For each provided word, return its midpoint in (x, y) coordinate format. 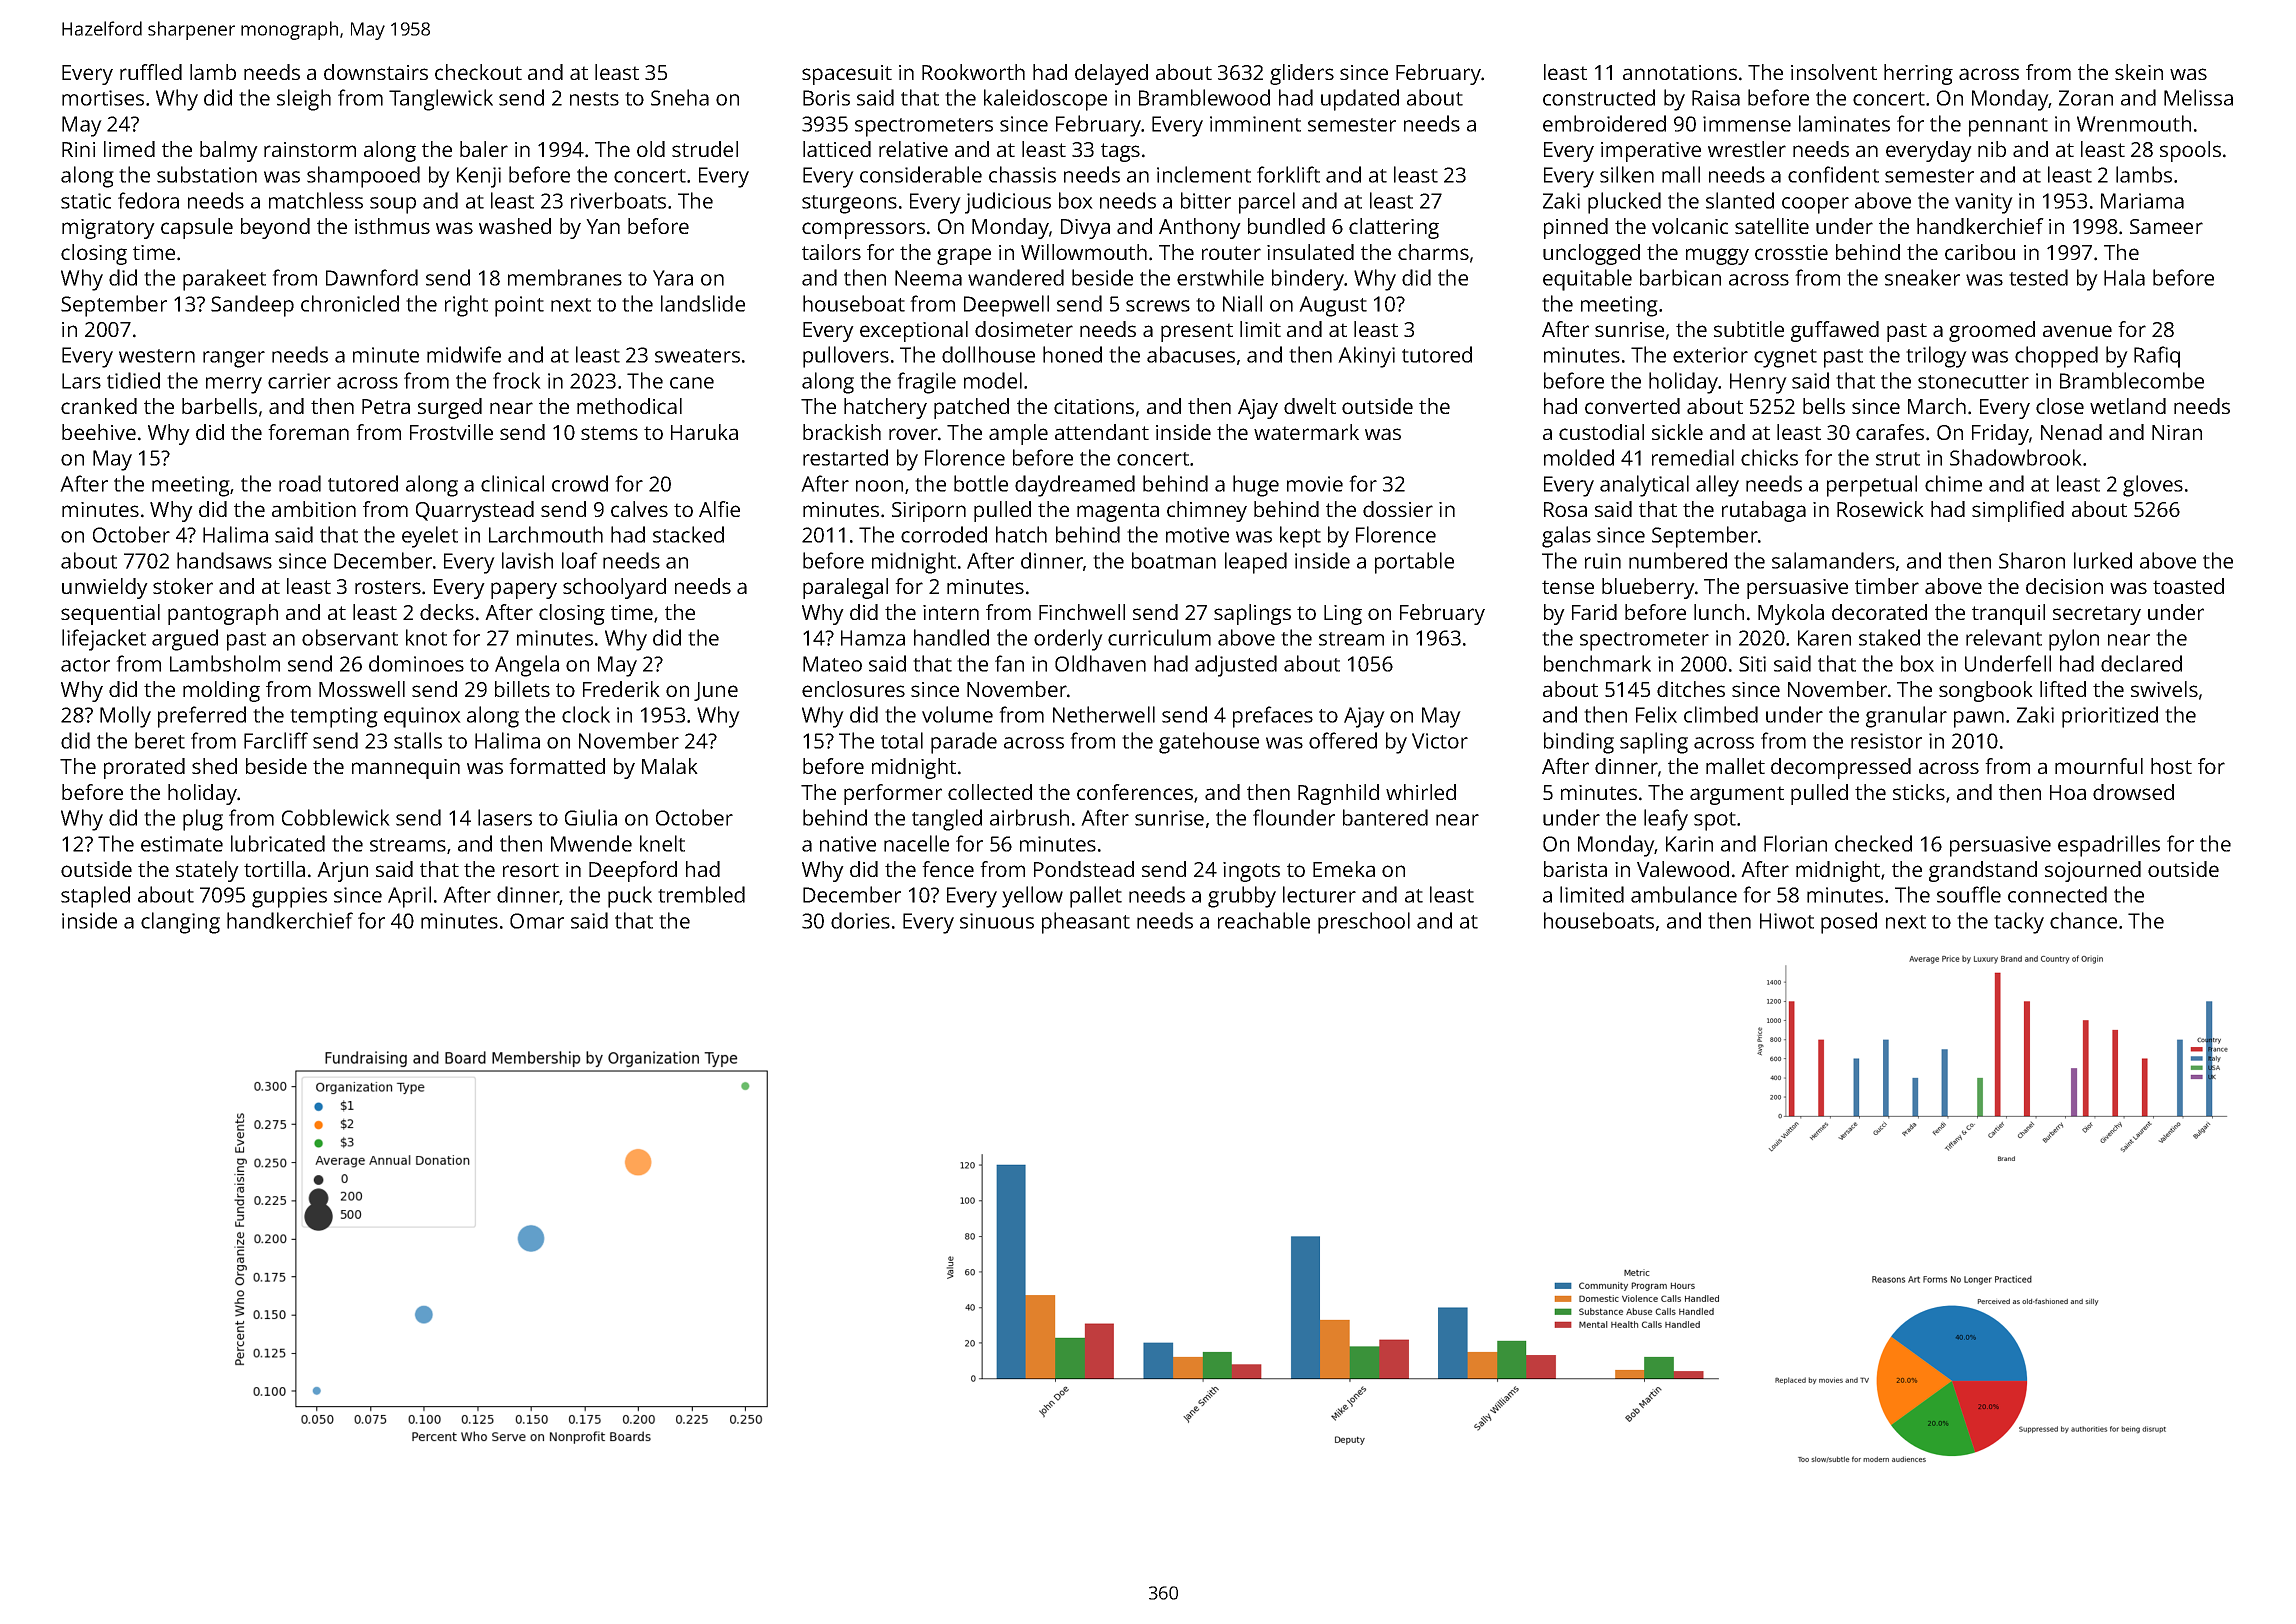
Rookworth (973, 72)
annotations (1680, 72)
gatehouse (1209, 743)
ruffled (151, 72)
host (2171, 766)
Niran (2177, 432)
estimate (182, 844)
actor (85, 665)
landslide (703, 303)
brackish (842, 432)
